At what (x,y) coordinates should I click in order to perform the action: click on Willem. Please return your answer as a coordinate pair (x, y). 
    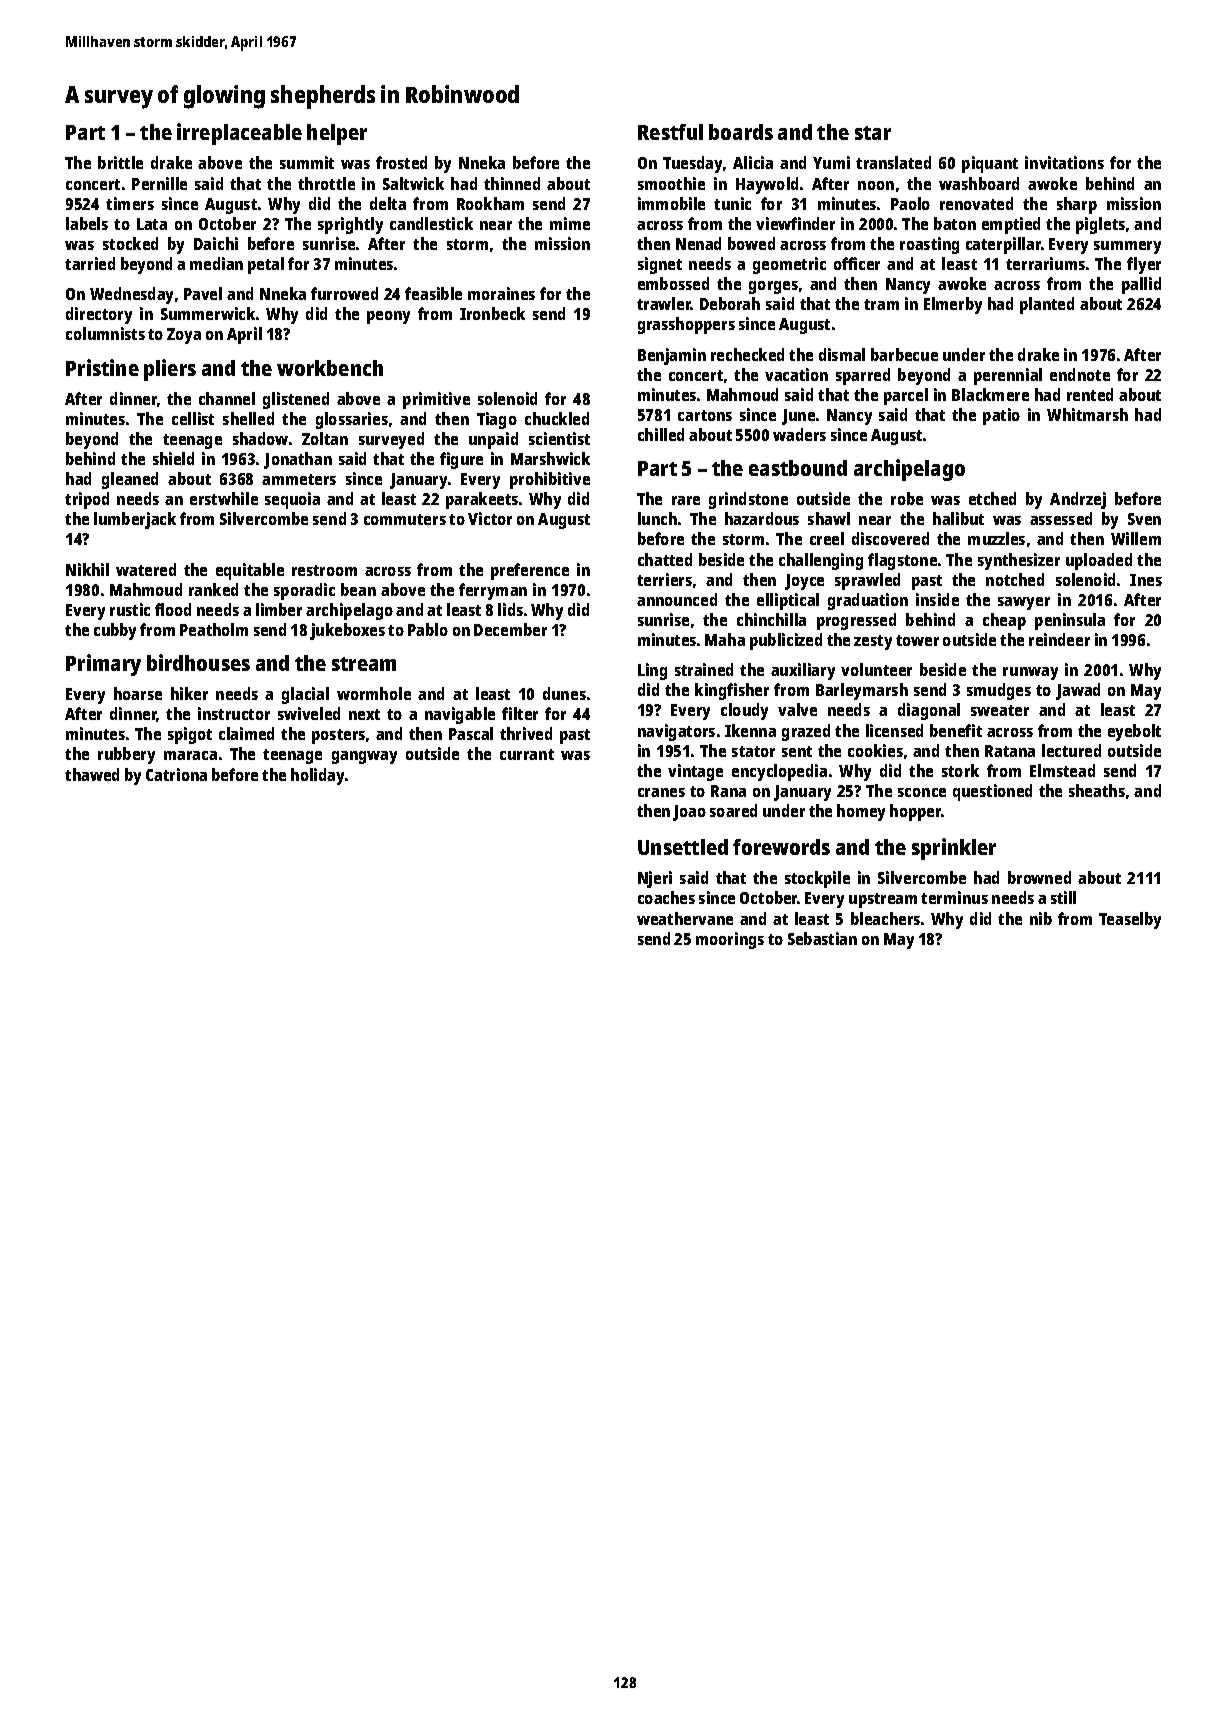
    Looking at the image, I should click on (1136, 538).
